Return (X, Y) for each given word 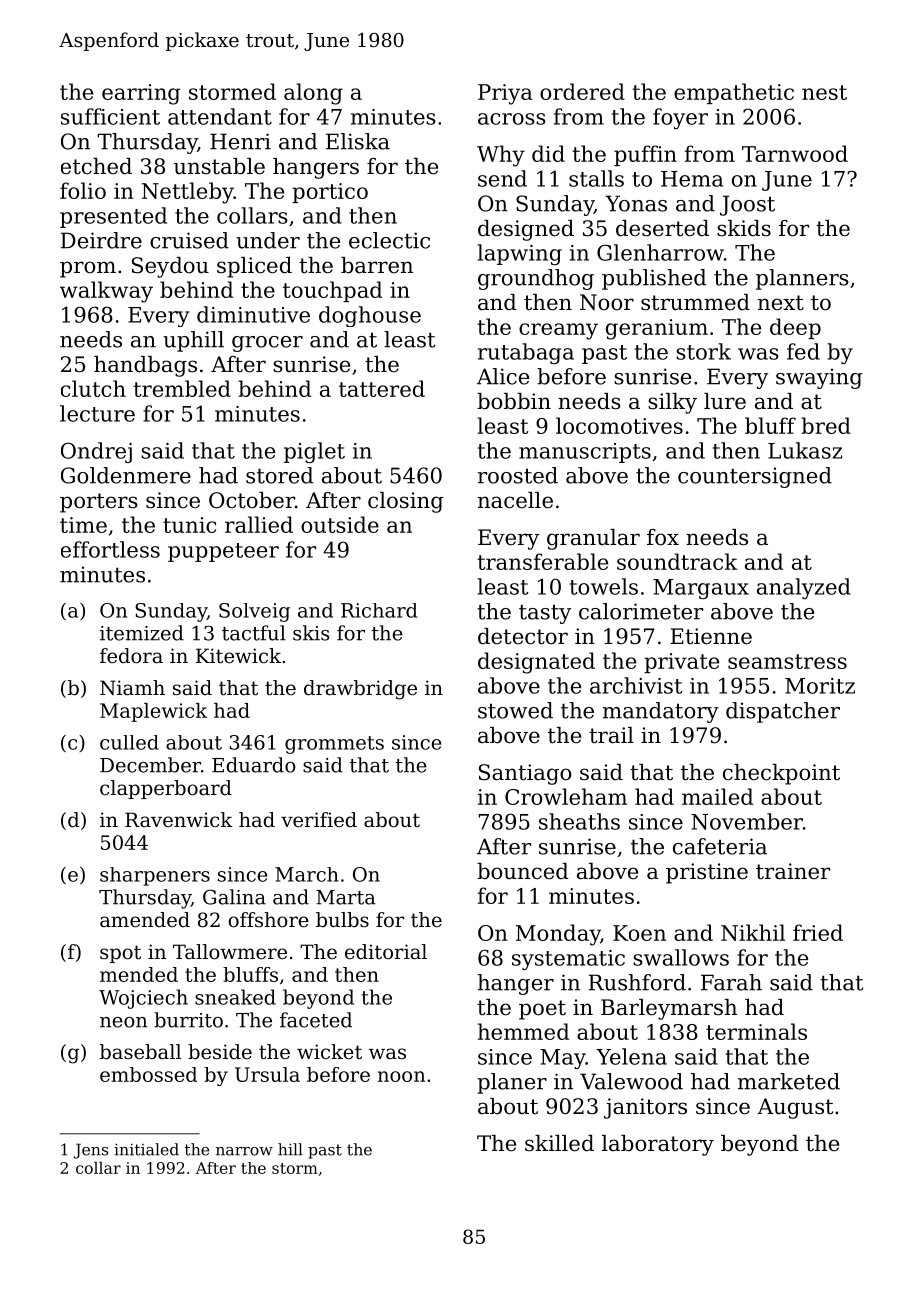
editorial (386, 952)
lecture (97, 413)
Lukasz (805, 450)
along (313, 94)
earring (141, 94)
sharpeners (155, 876)
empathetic (734, 93)
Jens (91, 1151)
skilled (559, 1143)
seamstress (787, 661)
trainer (793, 871)
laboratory (658, 1145)
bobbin (514, 401)
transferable (542, 561)
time (83, 525)
